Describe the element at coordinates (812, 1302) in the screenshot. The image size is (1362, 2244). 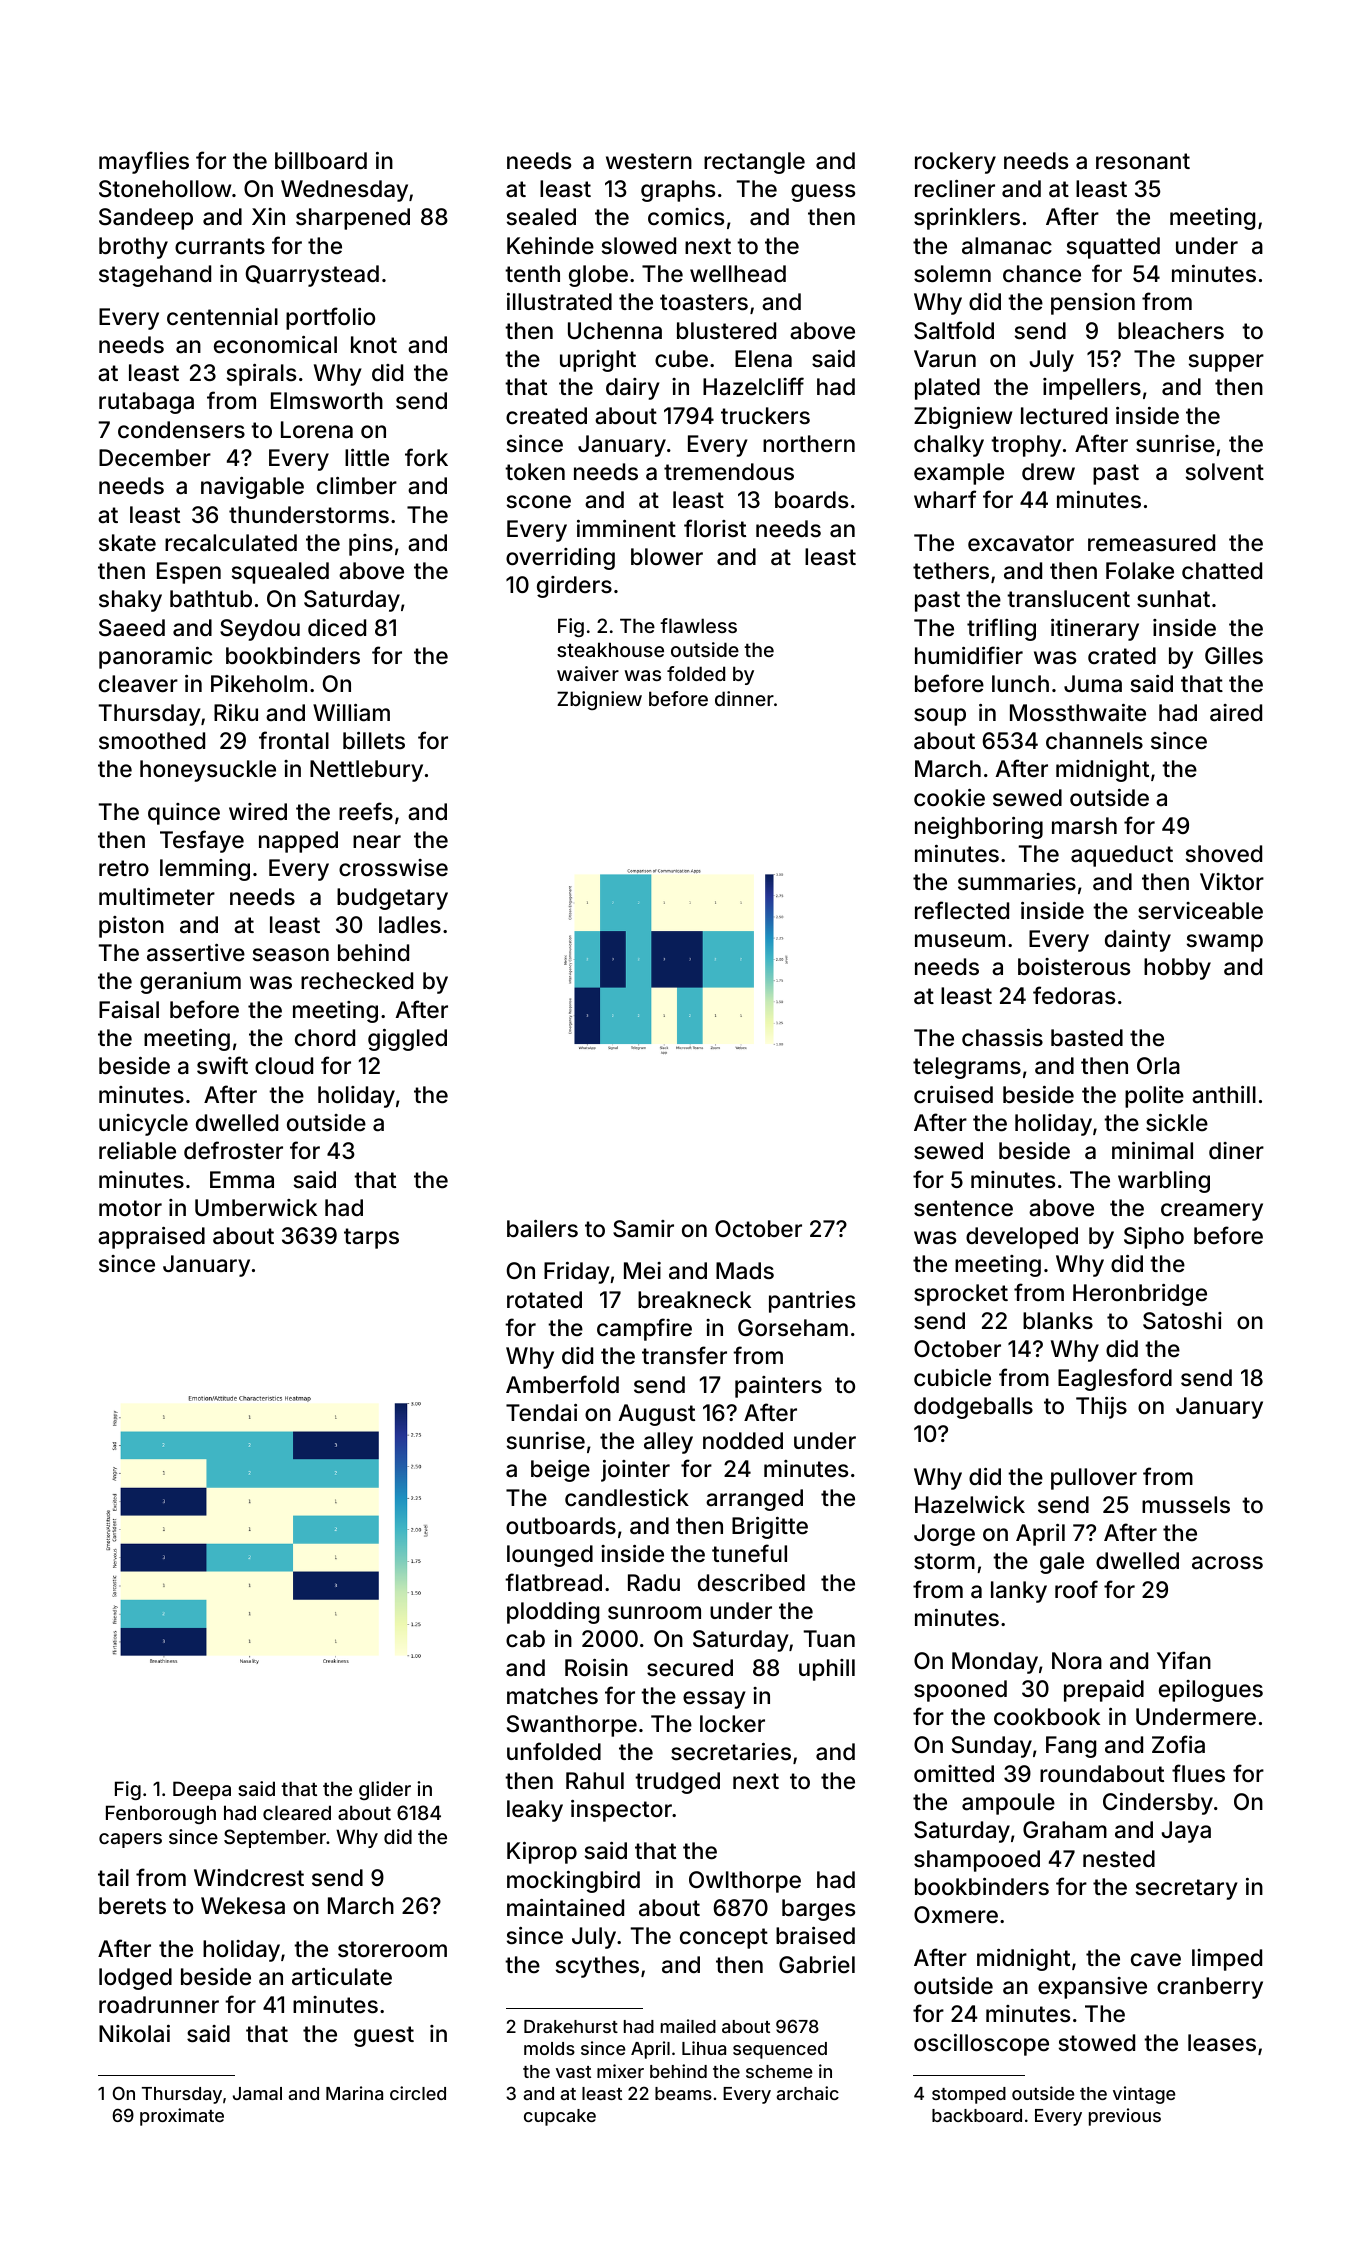
I see `pantries` at that location.
